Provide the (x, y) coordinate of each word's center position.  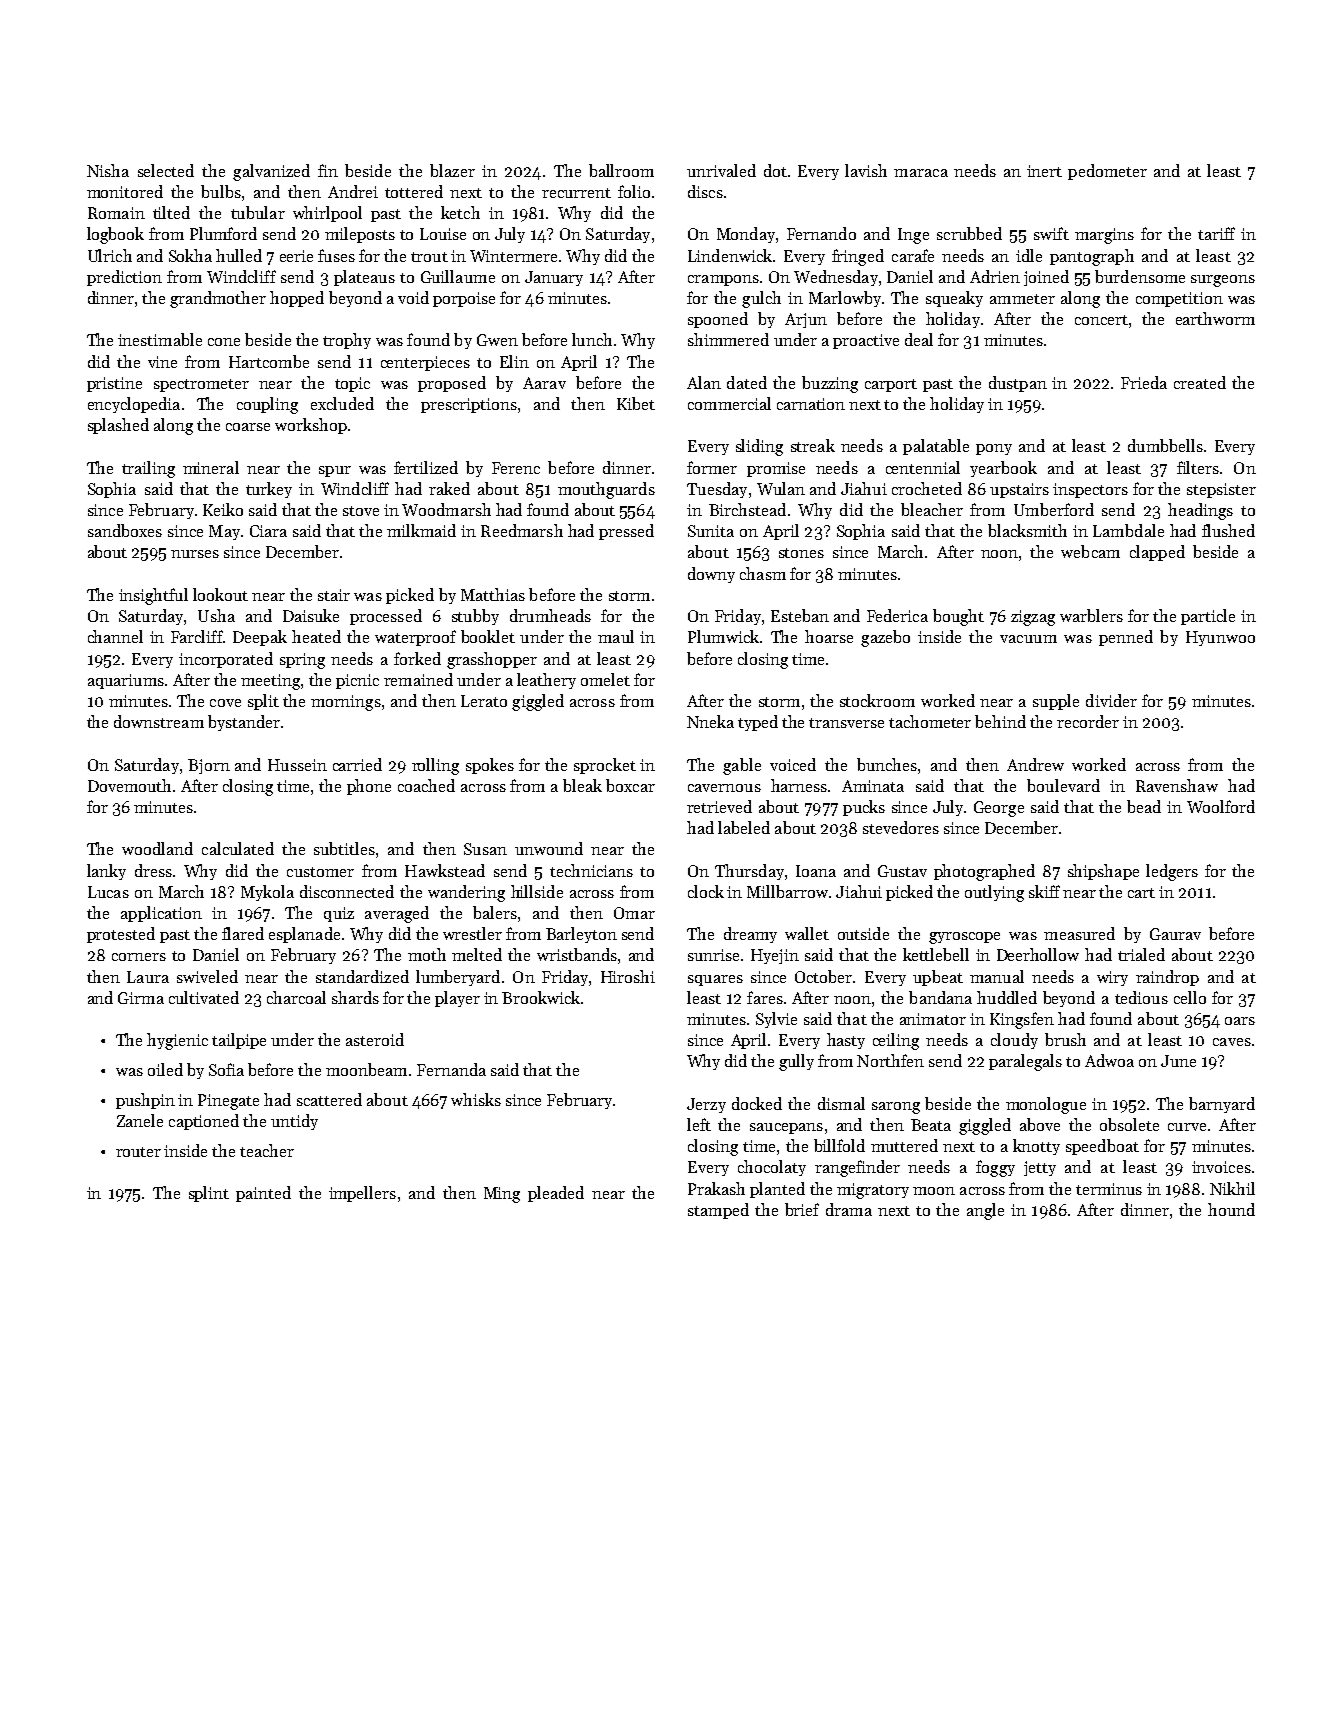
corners (139, 957)
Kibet (636, 403)
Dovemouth (129, 785)
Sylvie (776, 1020)
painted (263, 1194)
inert (1044, 171)
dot (775, 170)
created (1200, 382)
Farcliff (197, 636)
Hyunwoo (1220, 638)
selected (166, 170)
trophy (347, 341)
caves (1232, 1042)
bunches (887, 764)
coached (426, 785)
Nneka (710, 721)
